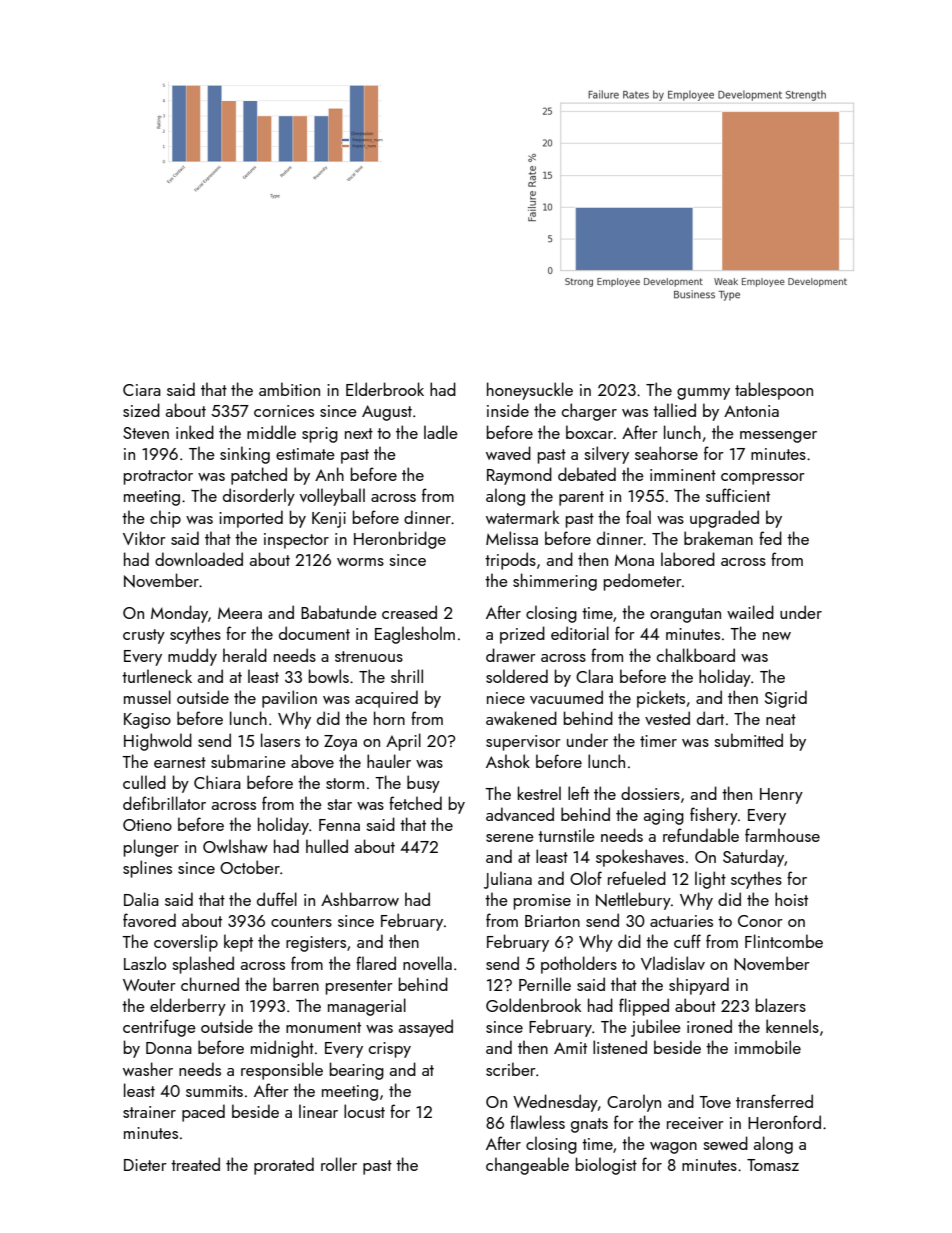  What do you see at coordinates (738, 495) in the page?
I see `sufficient` at bounding box center [738, 495].
